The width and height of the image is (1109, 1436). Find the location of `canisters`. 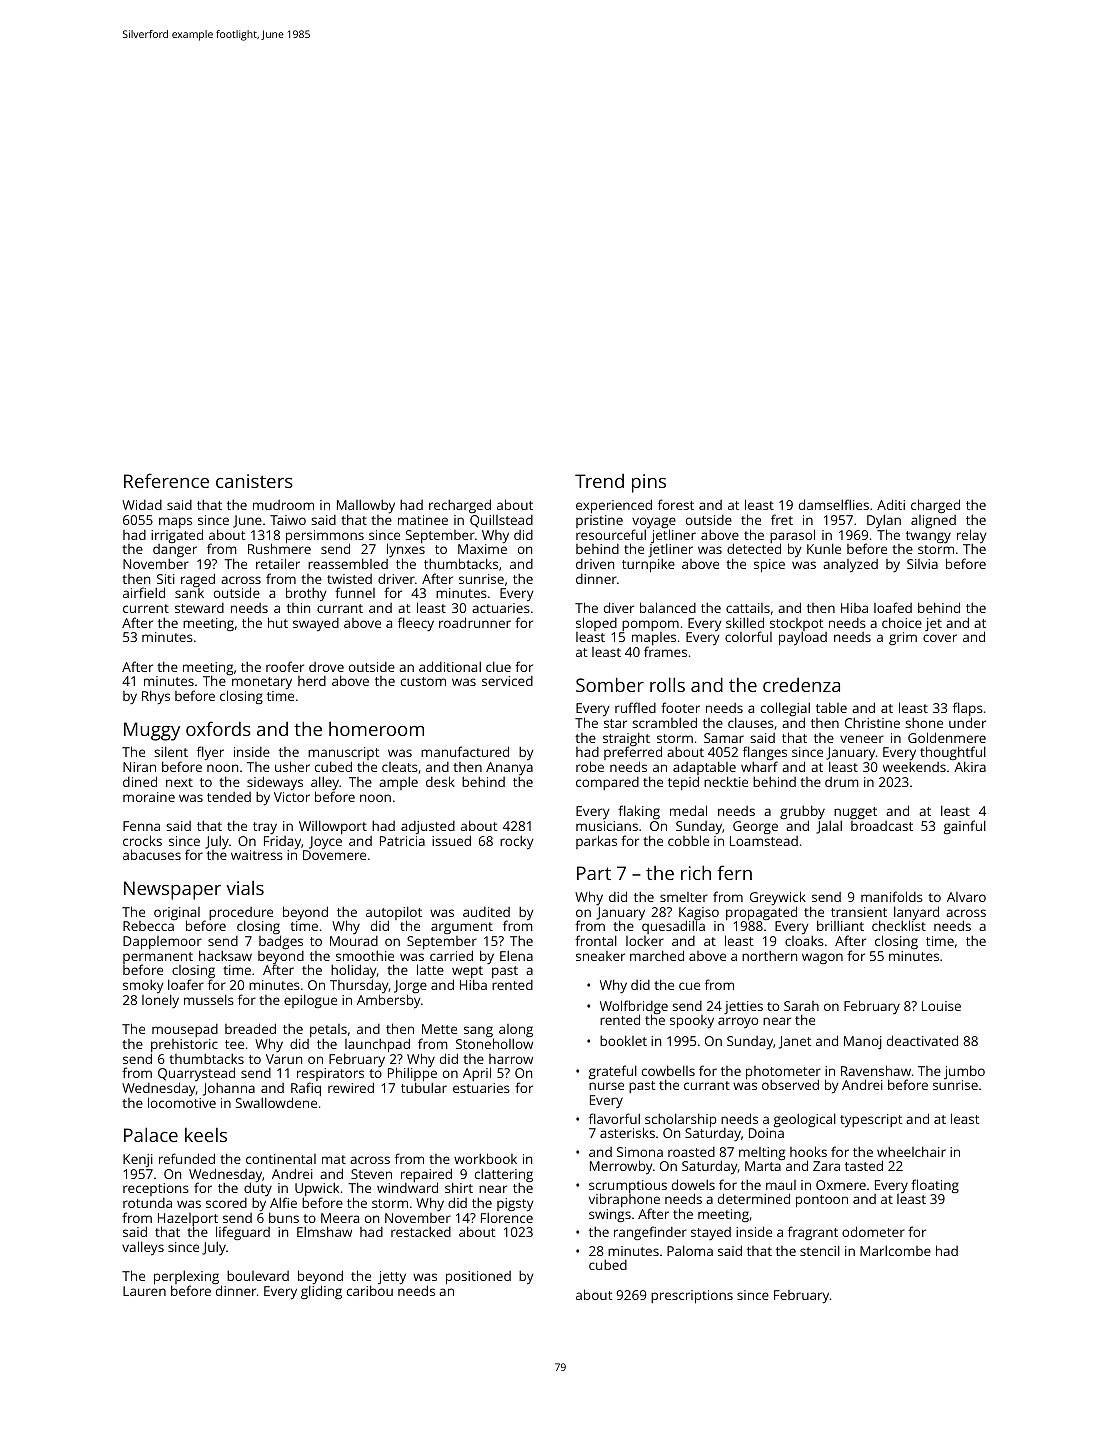

canisters is located at coordinates (254, 481).
